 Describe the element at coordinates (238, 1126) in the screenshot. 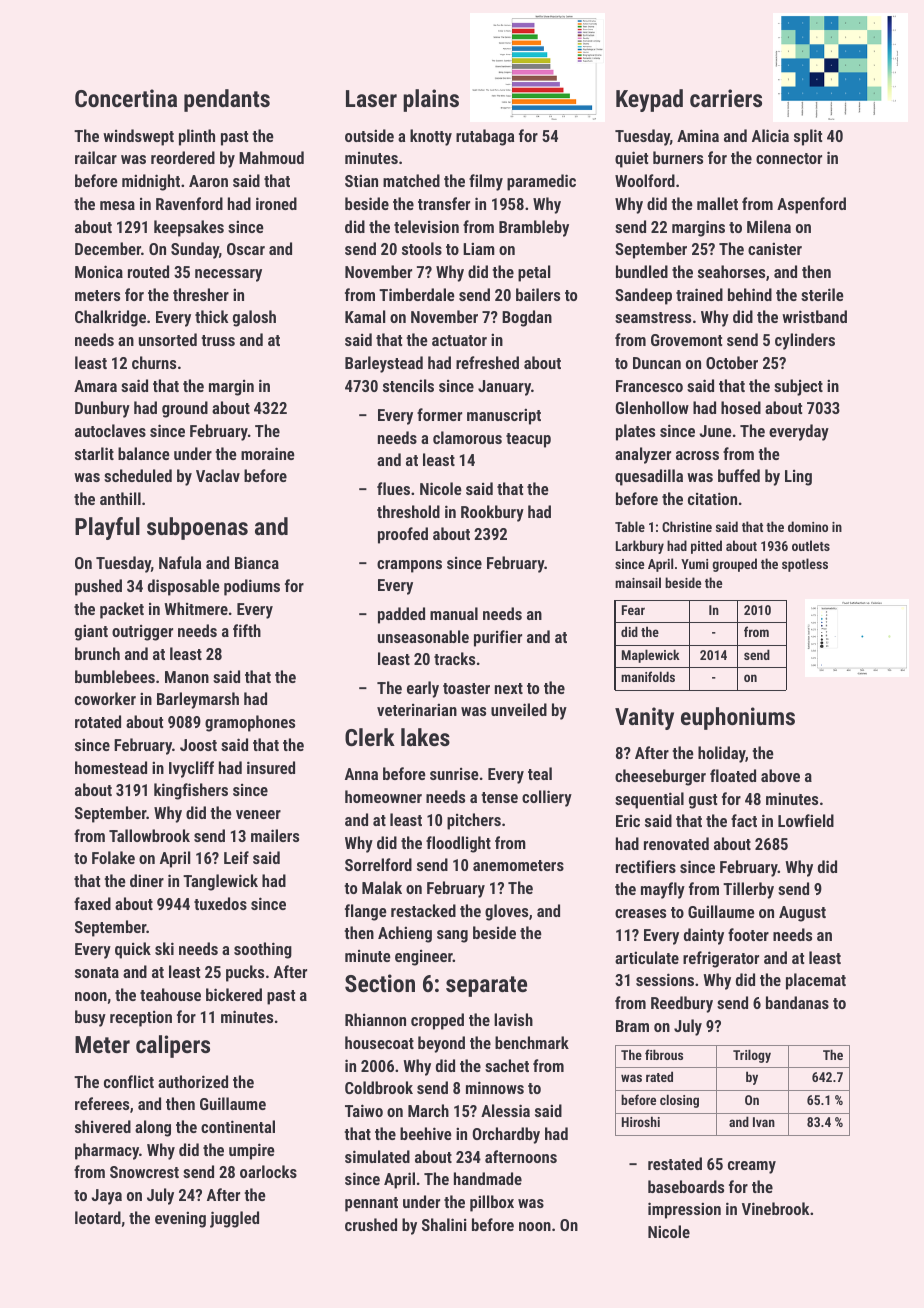

I see `continental` at that location.
